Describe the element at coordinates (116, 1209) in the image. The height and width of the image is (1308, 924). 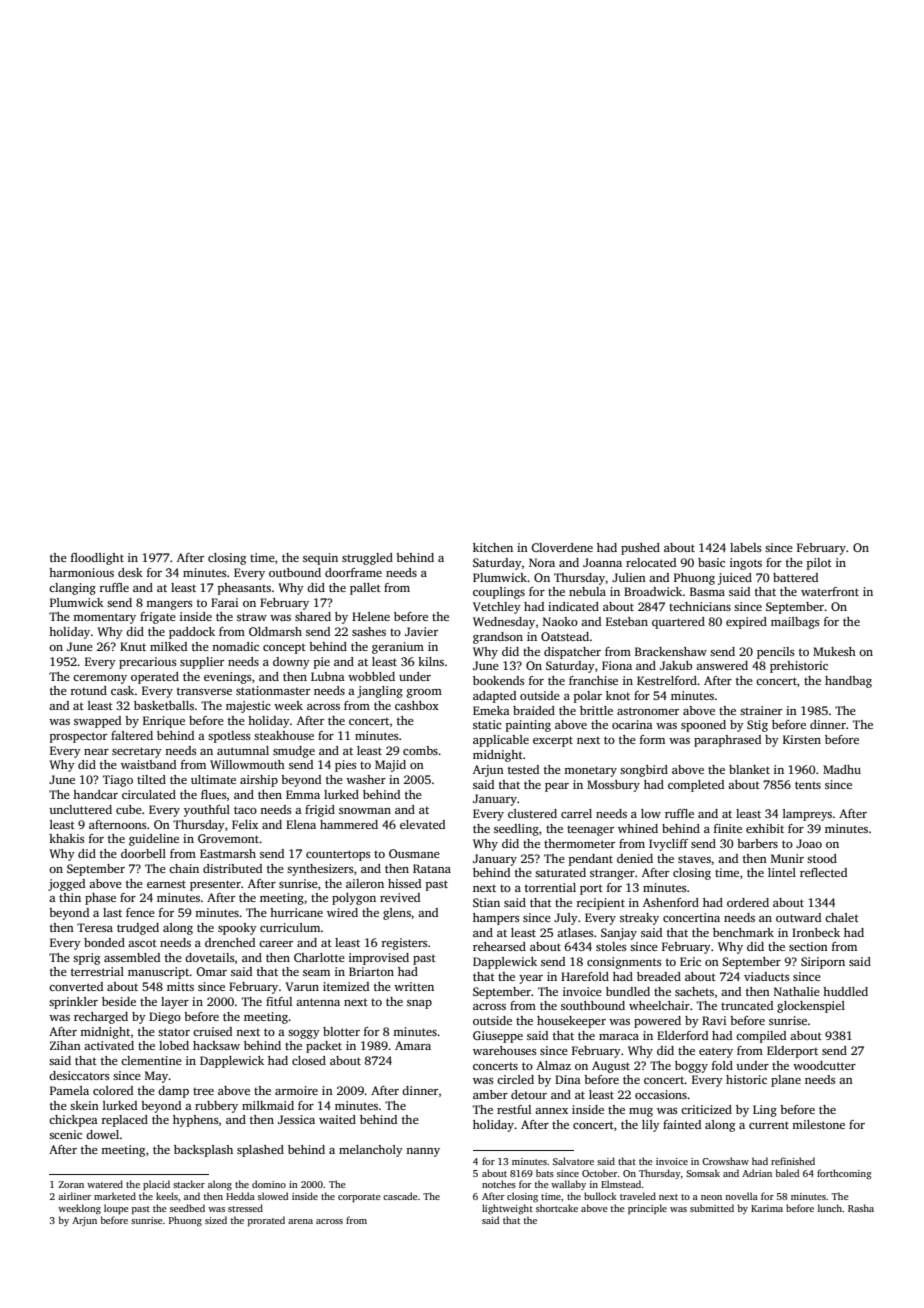
I see `loupe` at that location.
